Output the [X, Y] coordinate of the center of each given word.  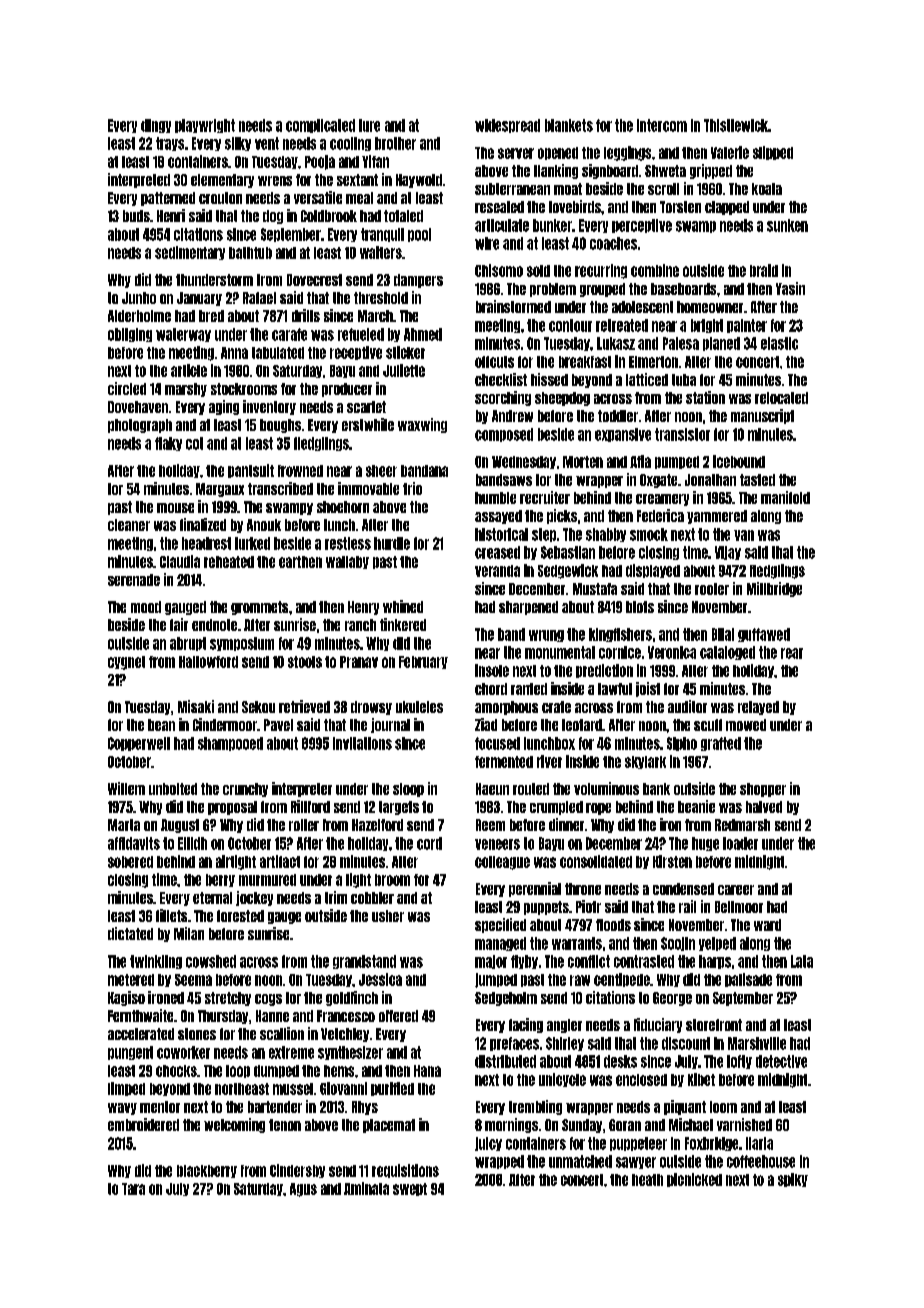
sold [538, 271]
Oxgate [658, 481]
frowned [300, 471]
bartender [275, 1107]
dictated [130, 933]
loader [740, 843]
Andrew [512, 416]
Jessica [380, 979]
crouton [220, 198]
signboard [610, 171]
